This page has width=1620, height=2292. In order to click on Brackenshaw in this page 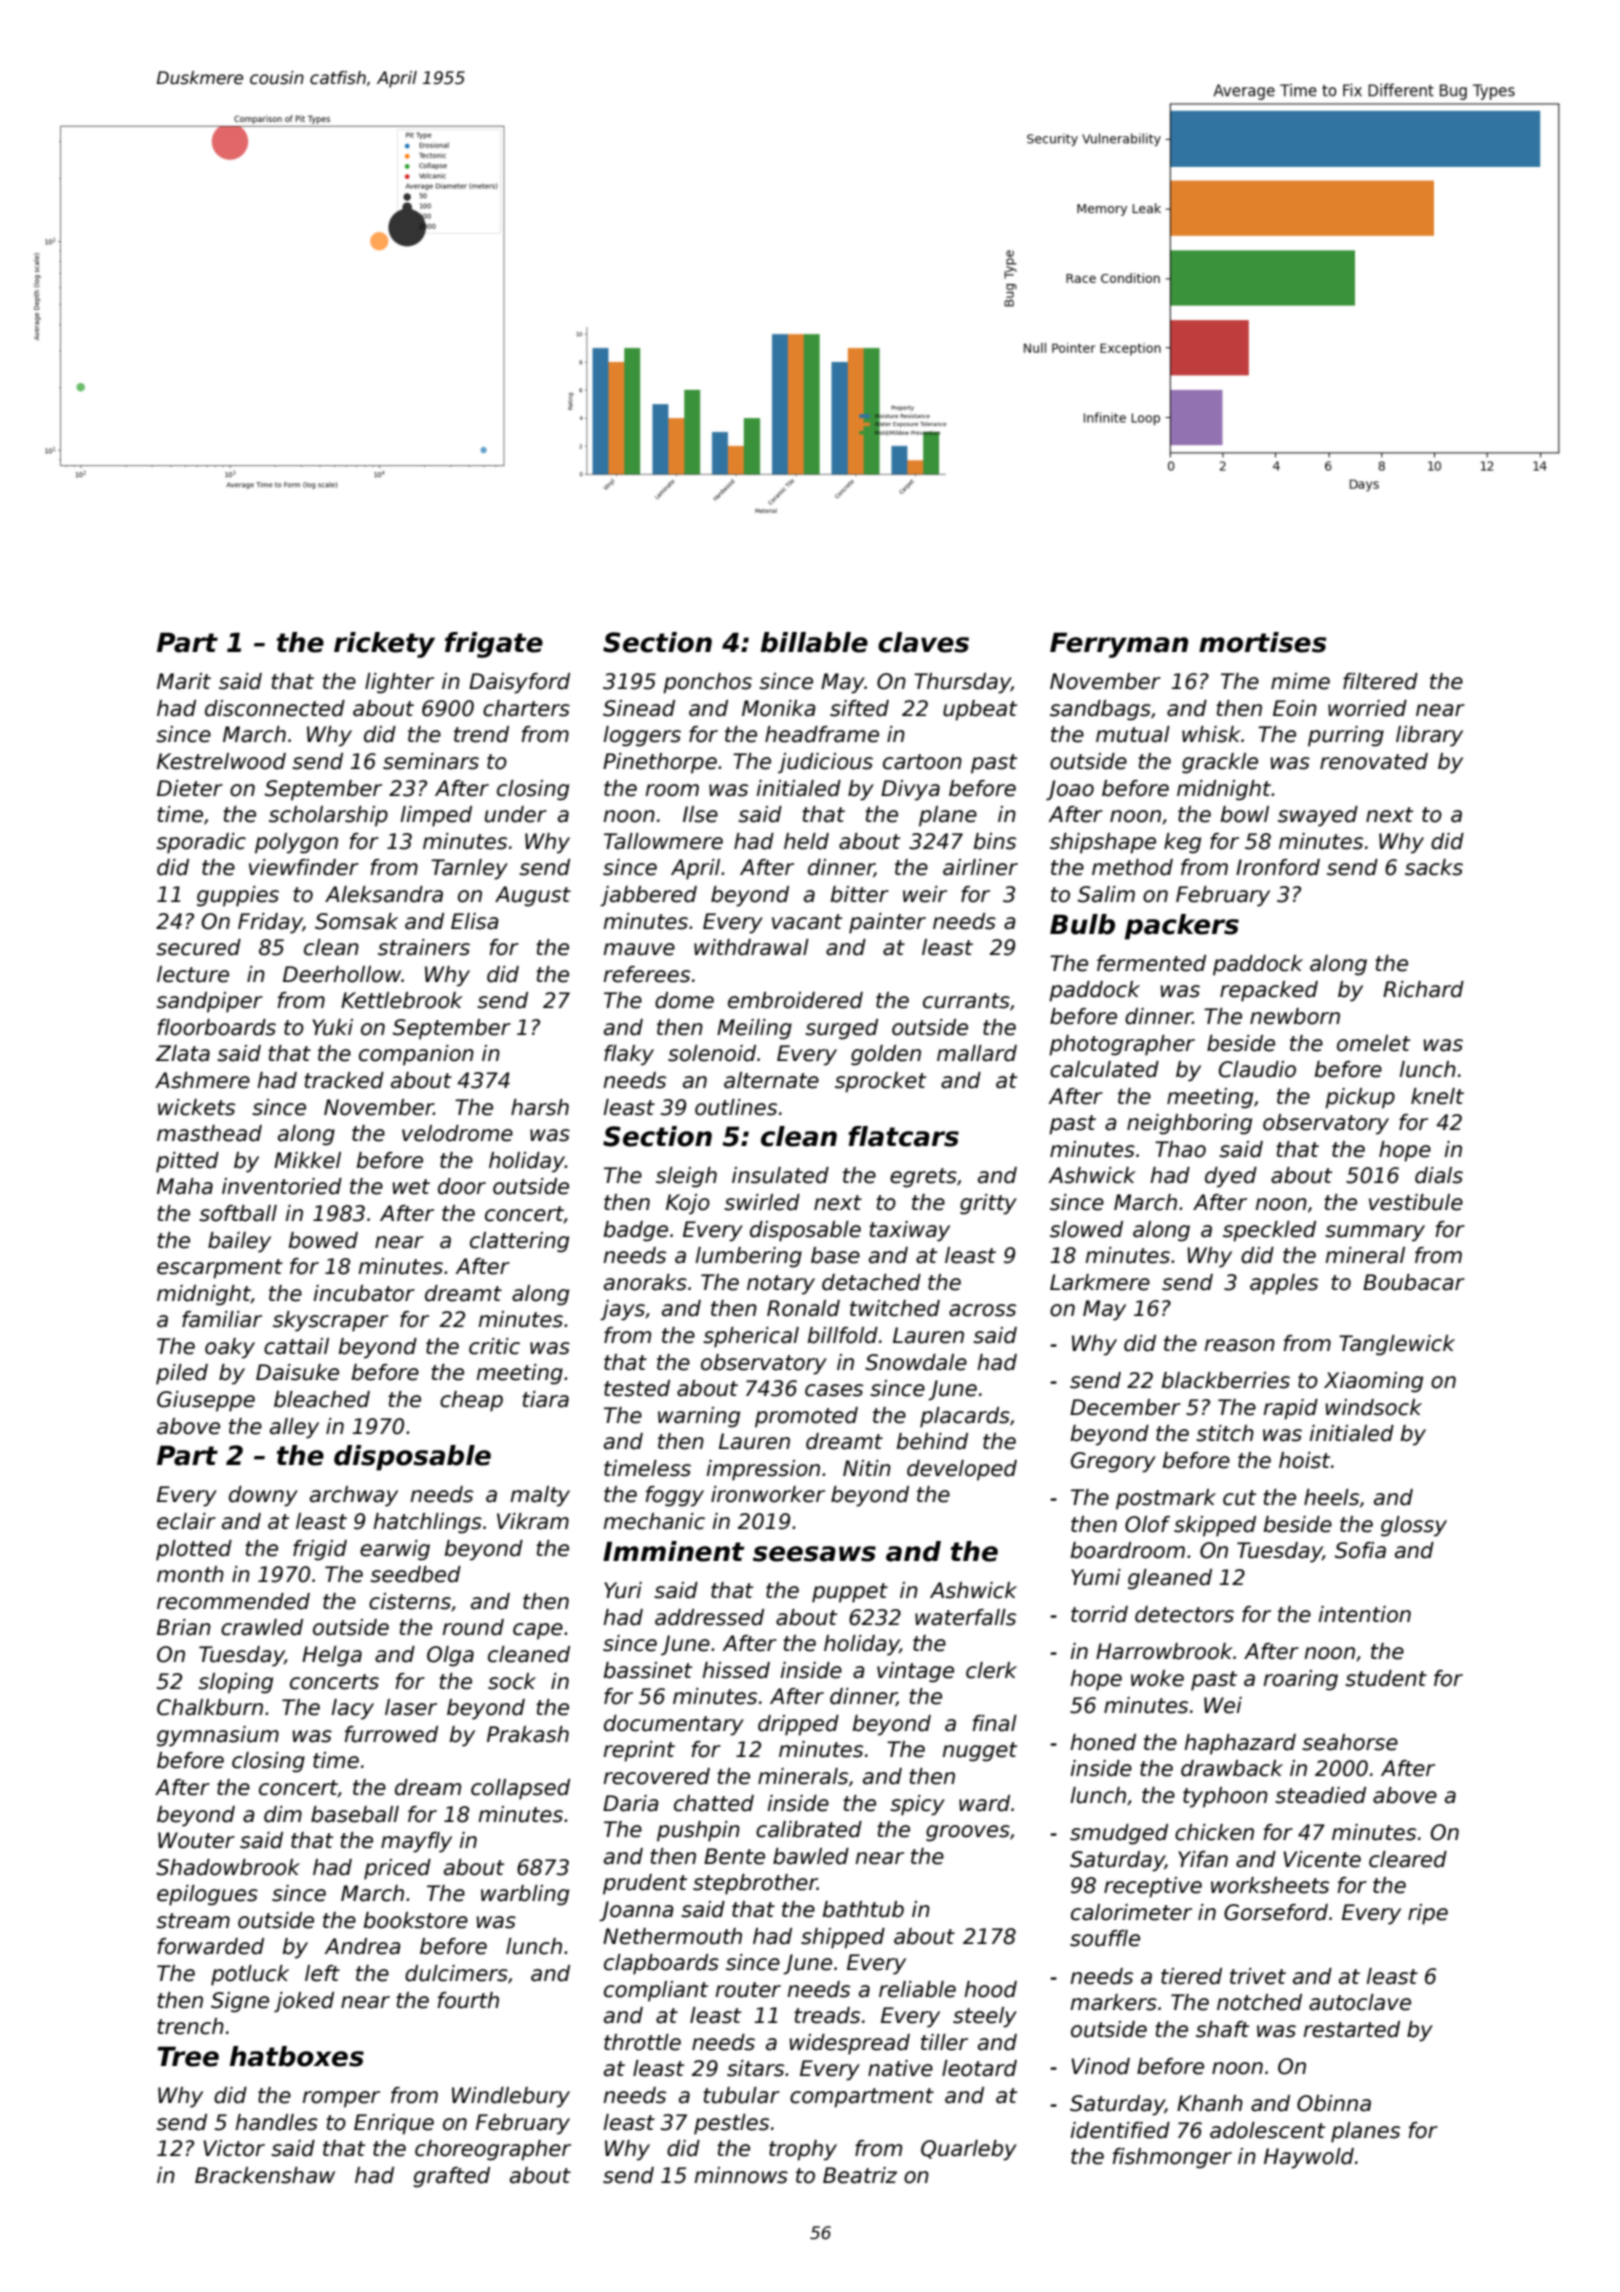, I will do `click(265, 2175)`.
